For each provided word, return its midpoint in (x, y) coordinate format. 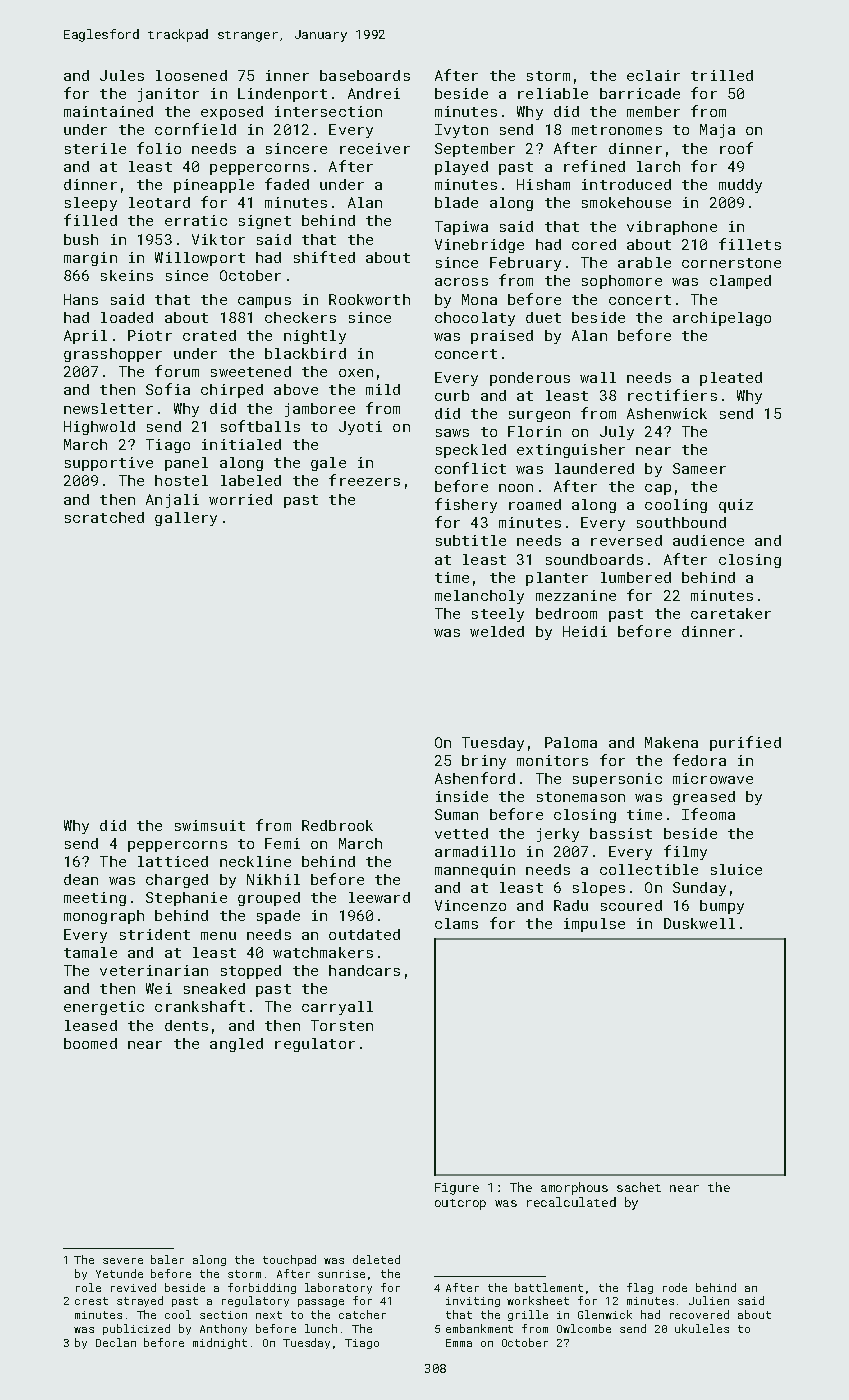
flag (640, 1288)
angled (236, 1045)
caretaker (731, 613)
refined (594, 166)
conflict (470, 468)
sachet (639, 1187)
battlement (549, 1287)
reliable (553, 93)
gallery (186, 519)
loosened (191, 75)
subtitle (471, 540)
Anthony (223, 1329)
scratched (104, 517)
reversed (626, 540)
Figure (457, 1189)
